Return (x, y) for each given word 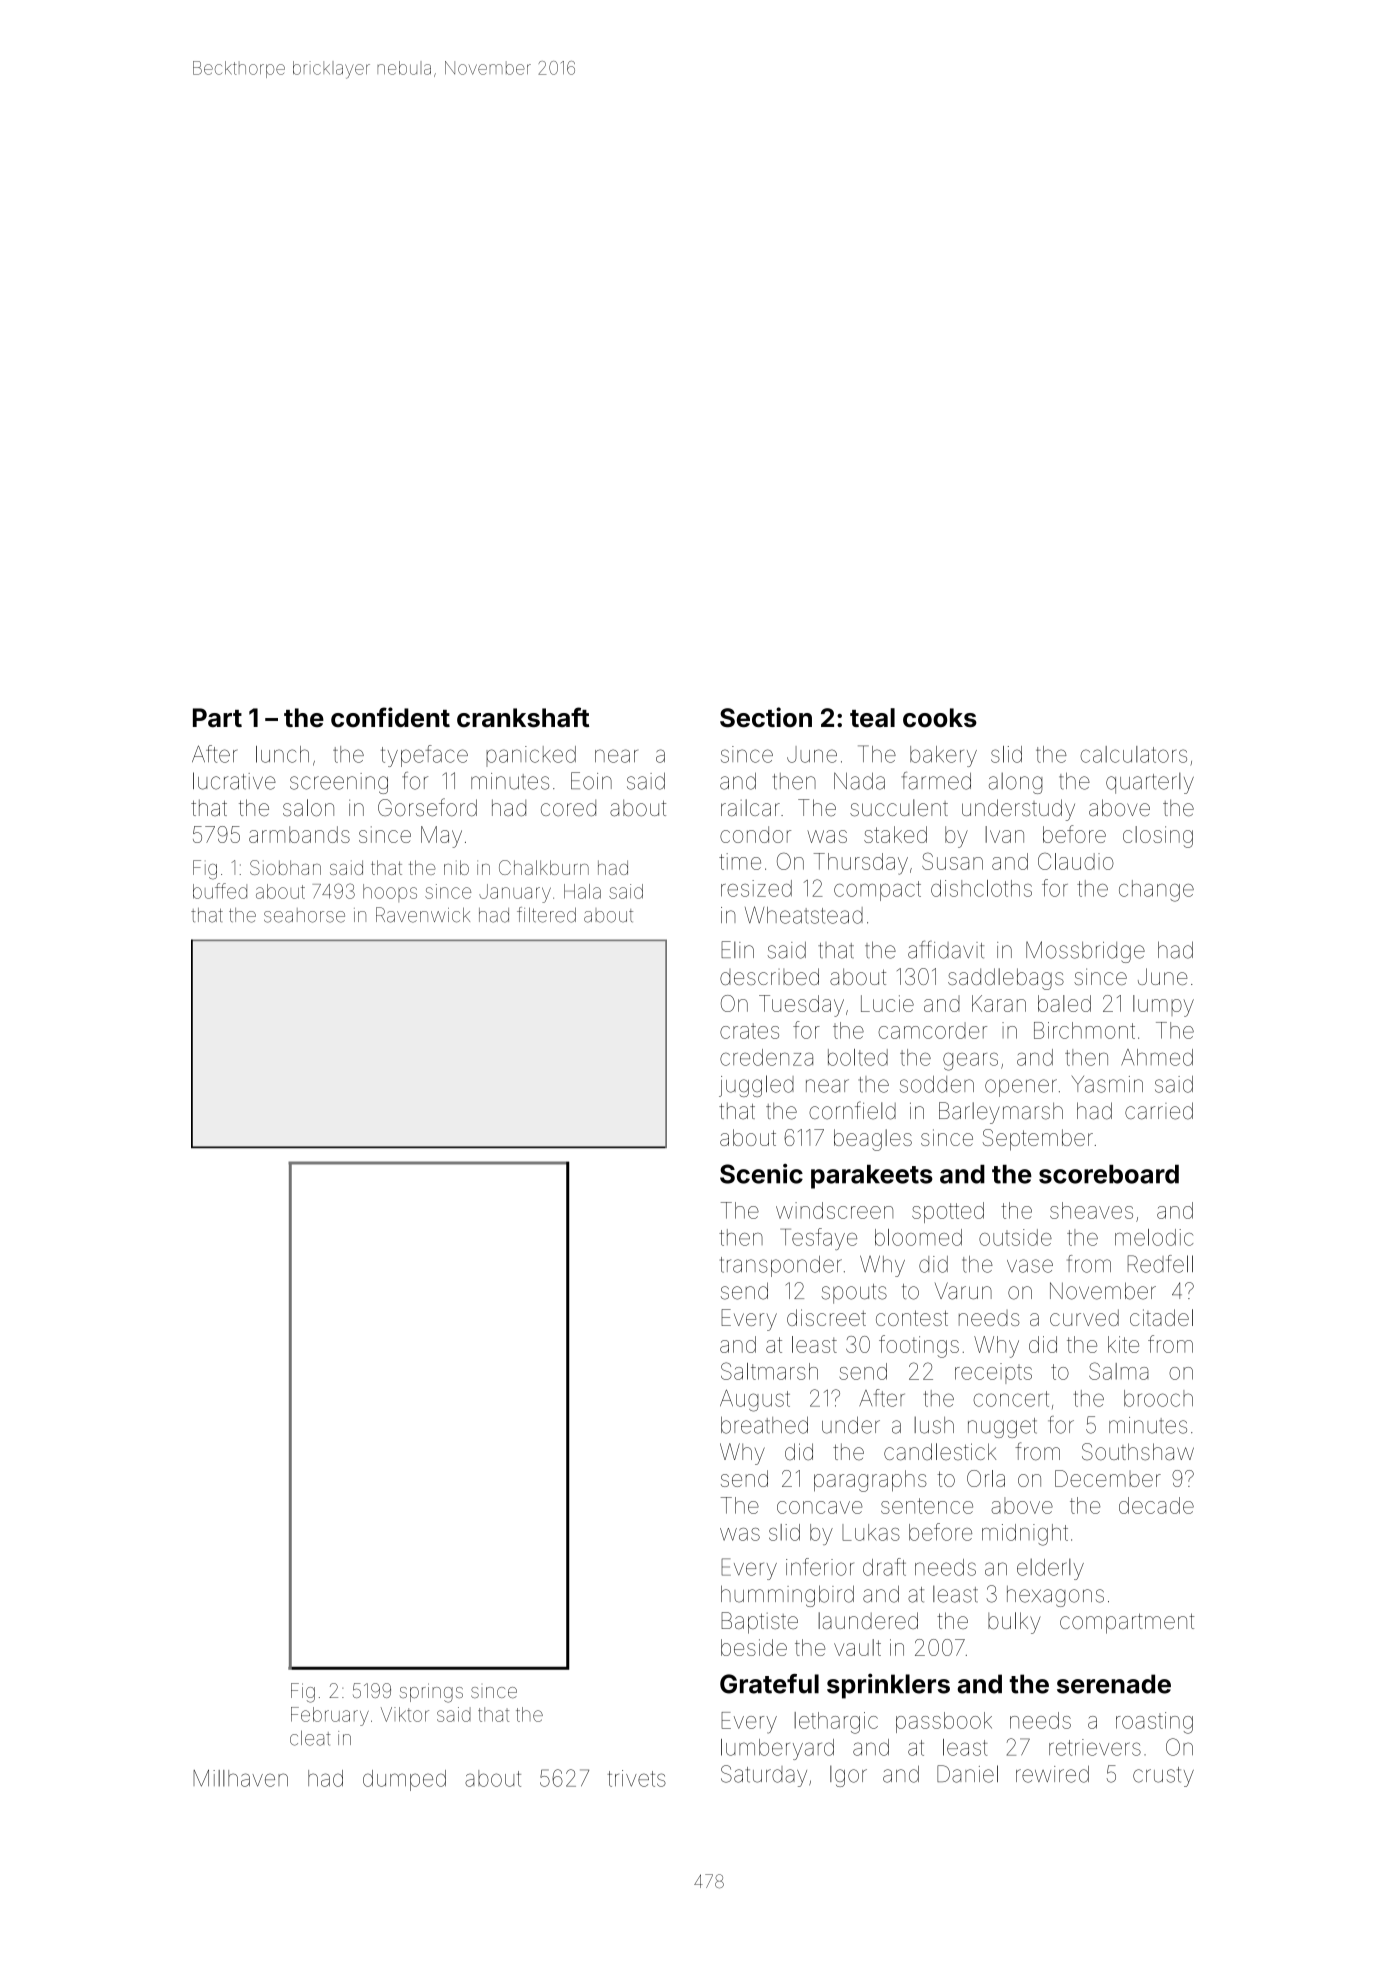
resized (756, 888)
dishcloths (981, 888)
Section (766, 717)
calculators (1133, 754)
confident (390, 717)
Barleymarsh (1001, 1113)
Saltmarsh (769, 1371)
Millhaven (240, 1778)
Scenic (761, 1174)
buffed (220, 891)
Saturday (764, 1776)
